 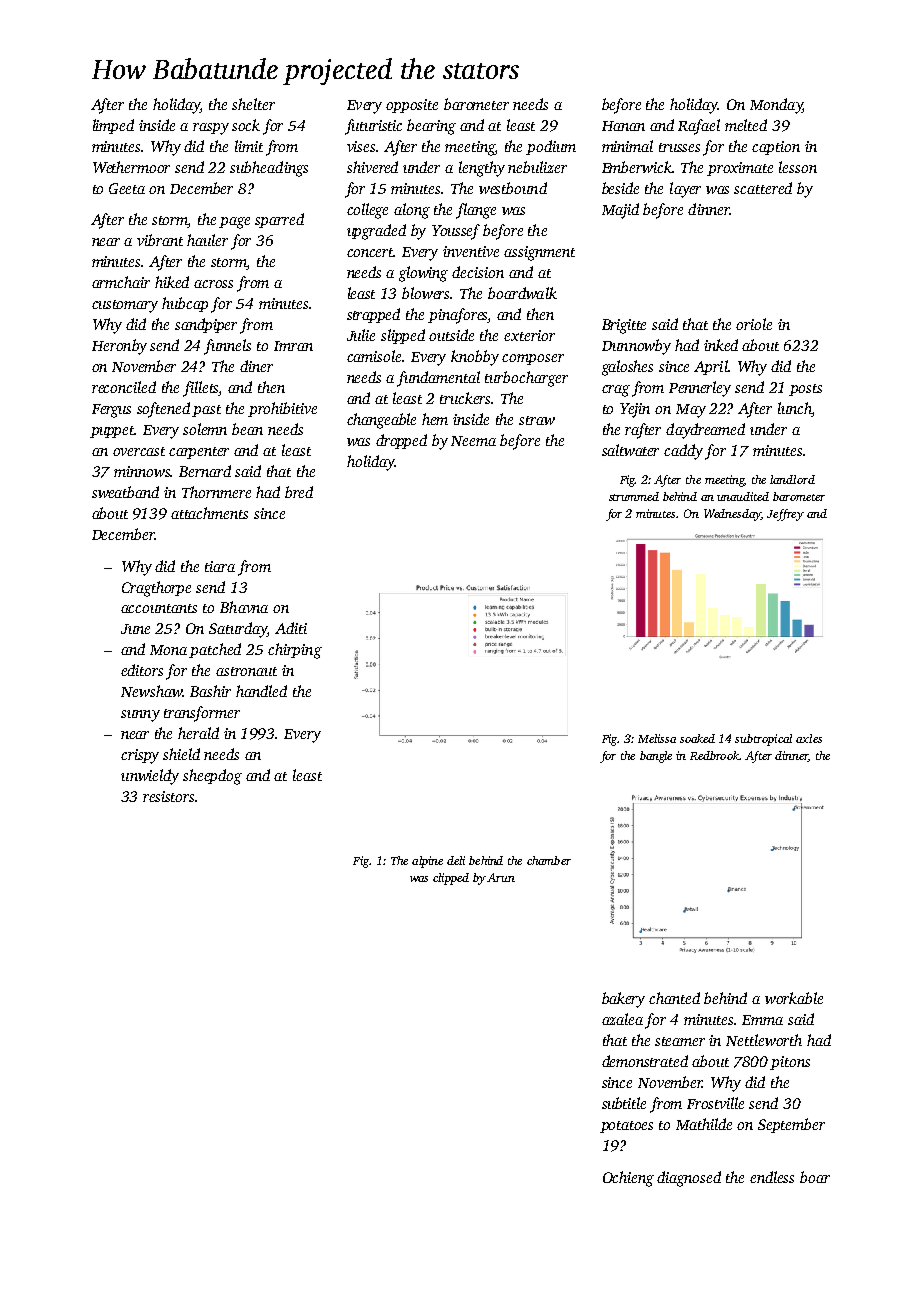 I want to click on clipped, so click(x=451, y=879).
